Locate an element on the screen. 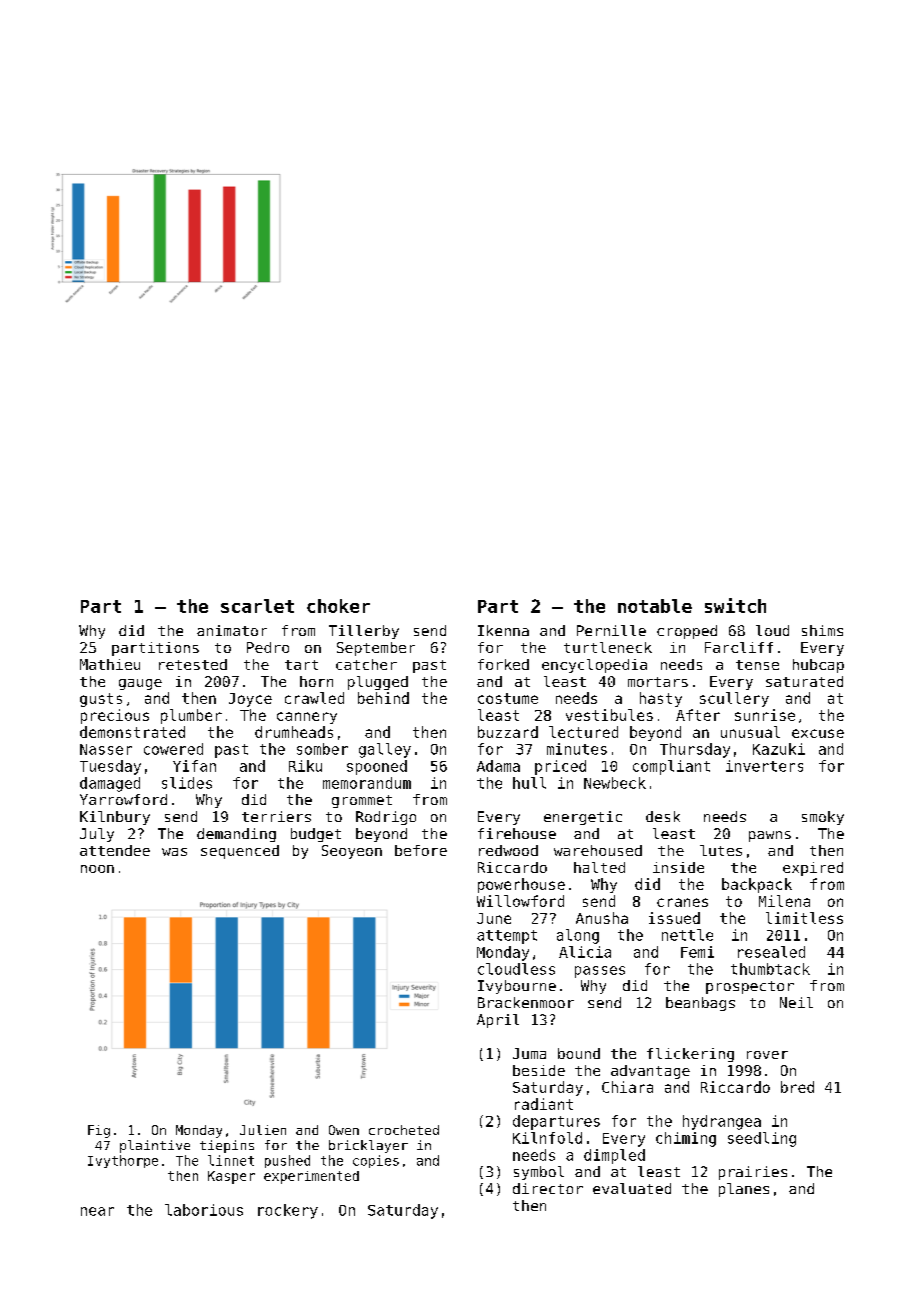  crocheted is located at coordinates (404, 1130).
